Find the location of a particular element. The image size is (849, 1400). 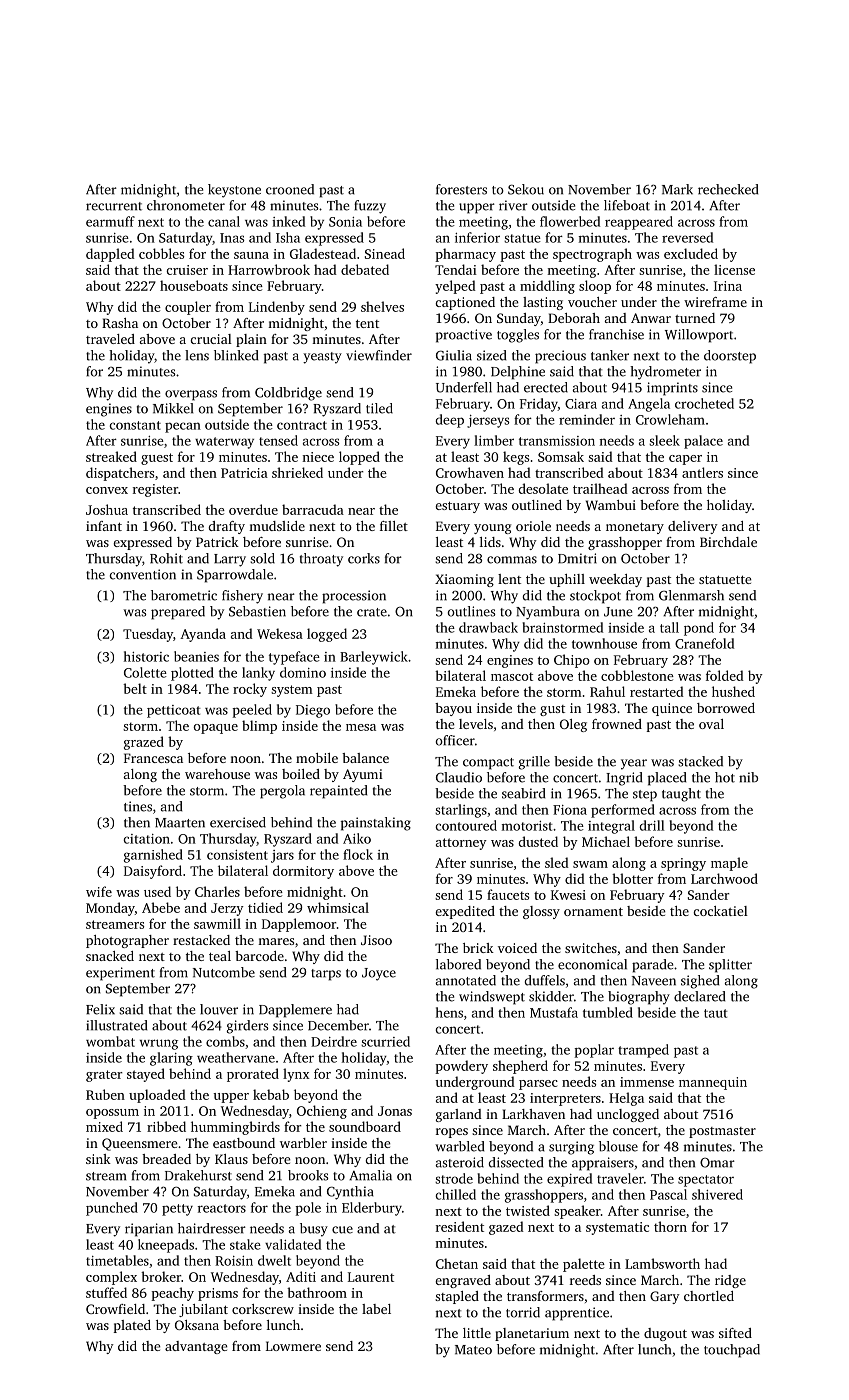

lanky is located at coordinates (258, 674).
